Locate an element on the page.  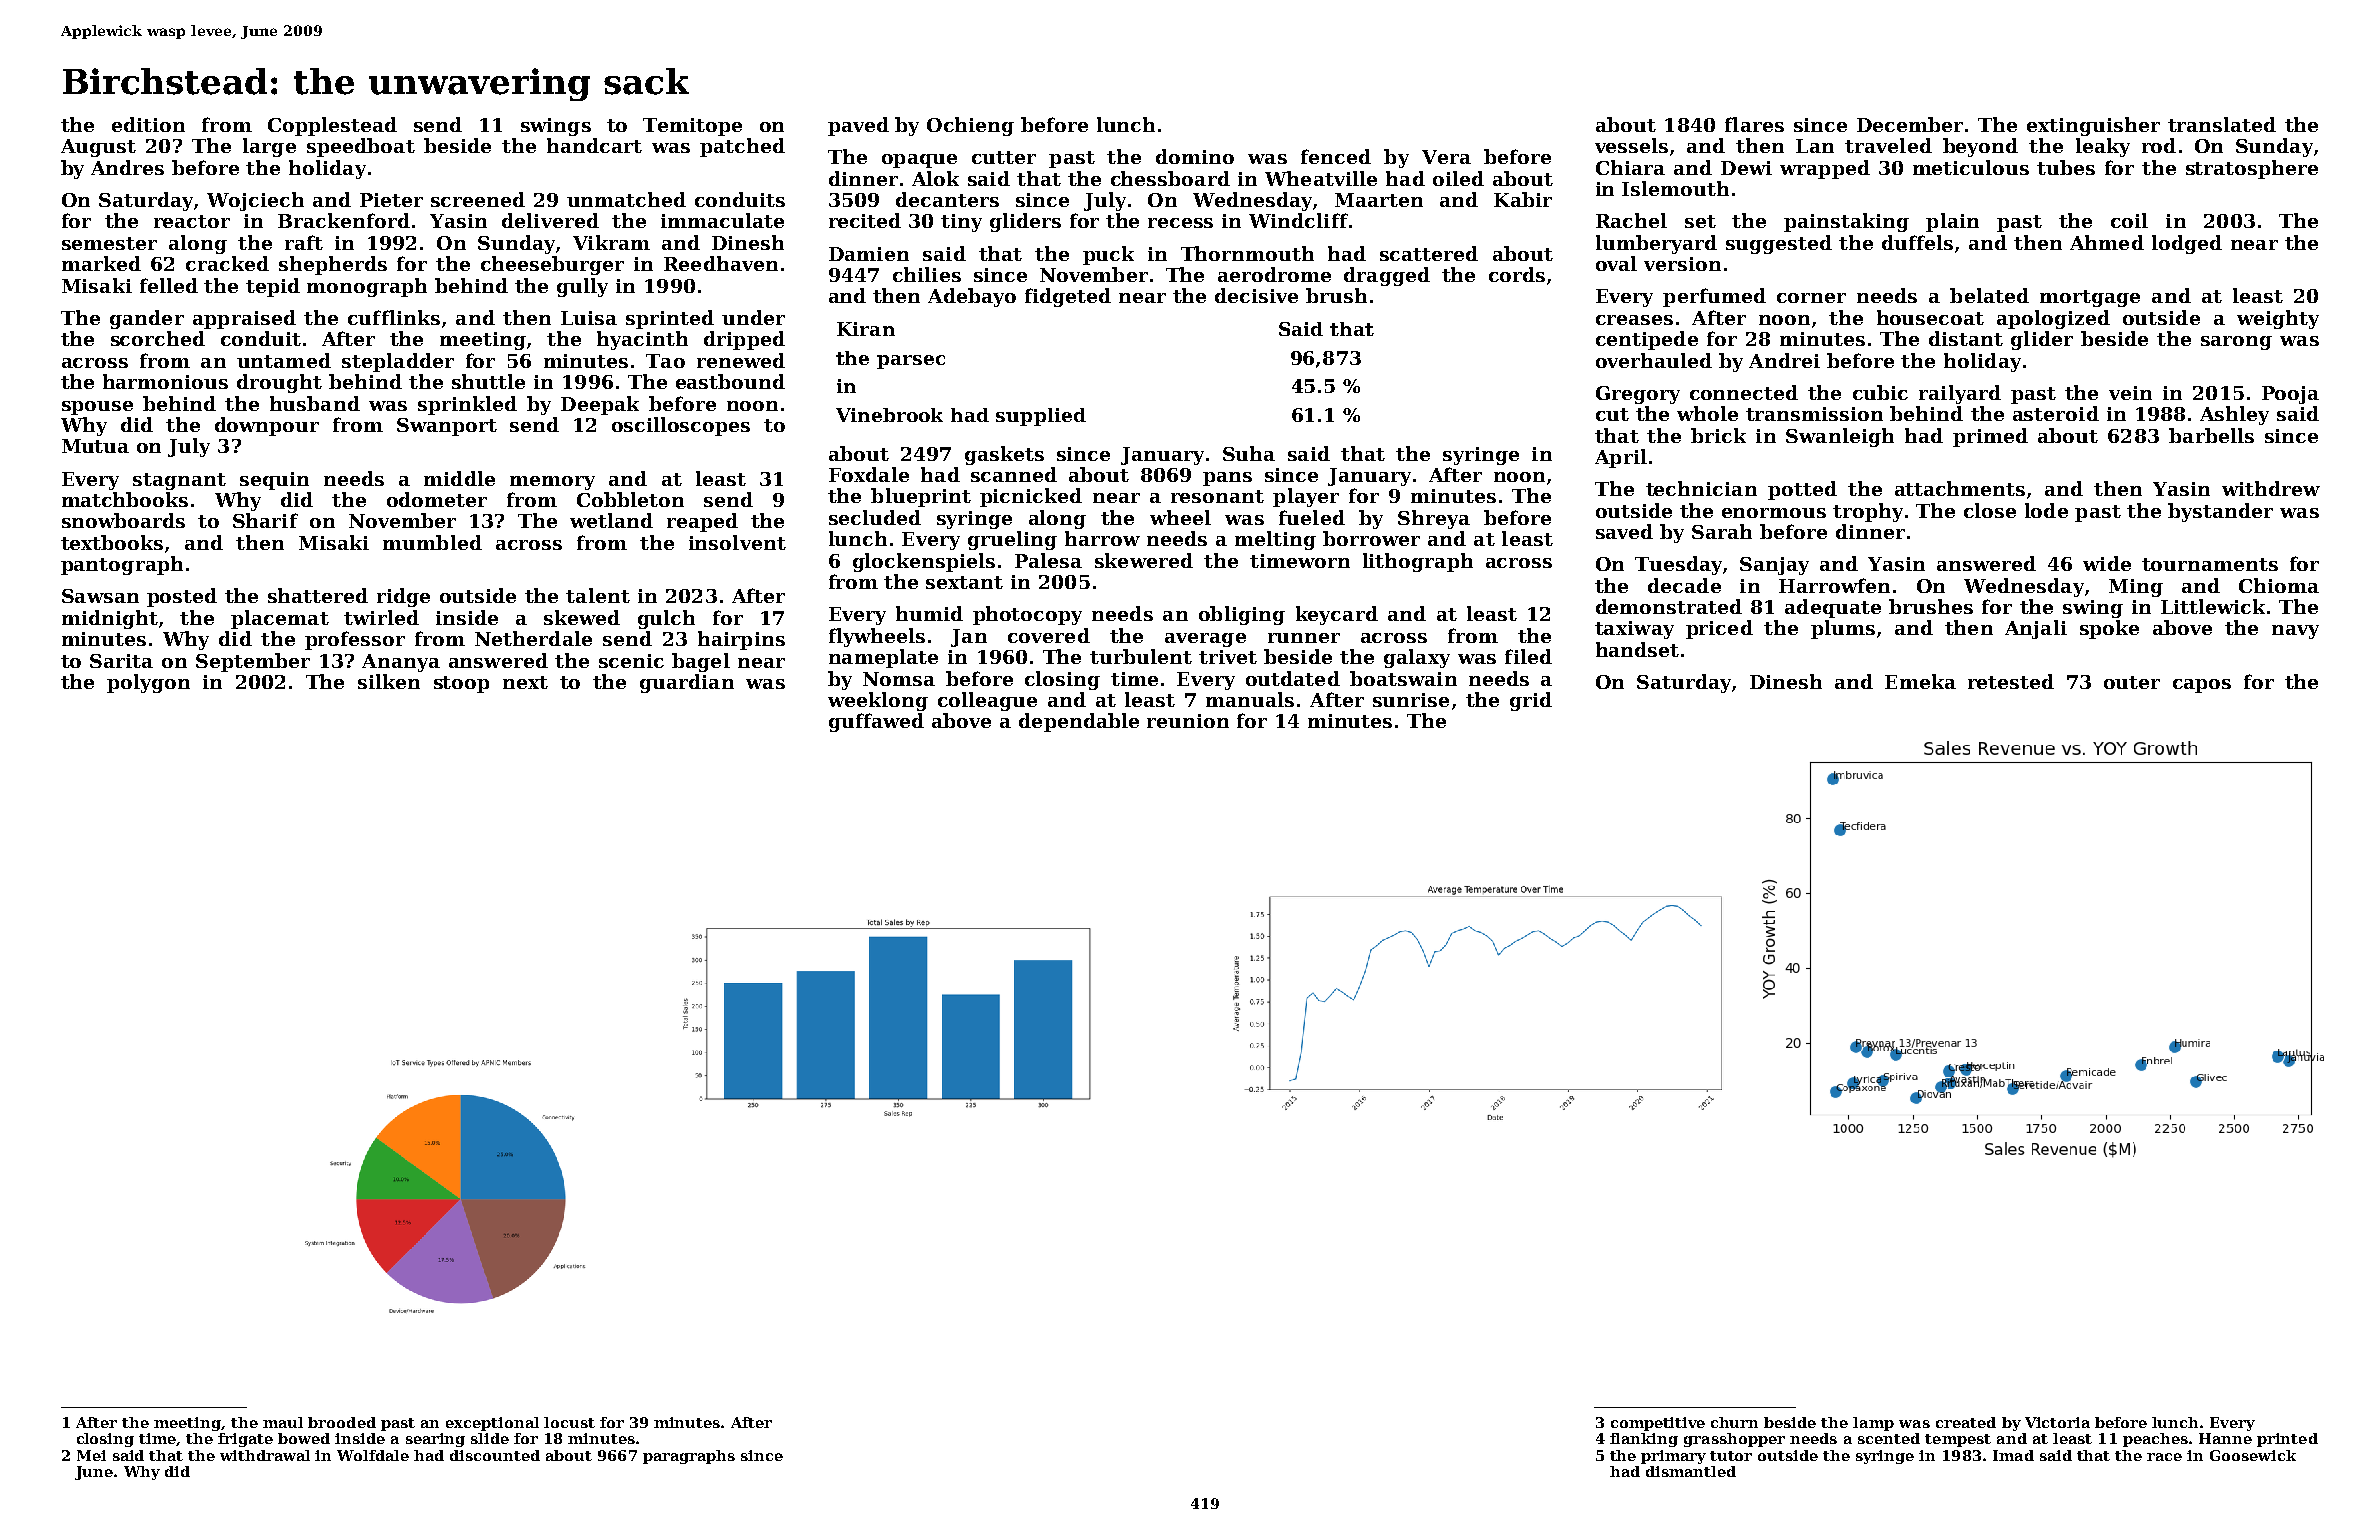
polygon is located at coordinates (148, 683).
